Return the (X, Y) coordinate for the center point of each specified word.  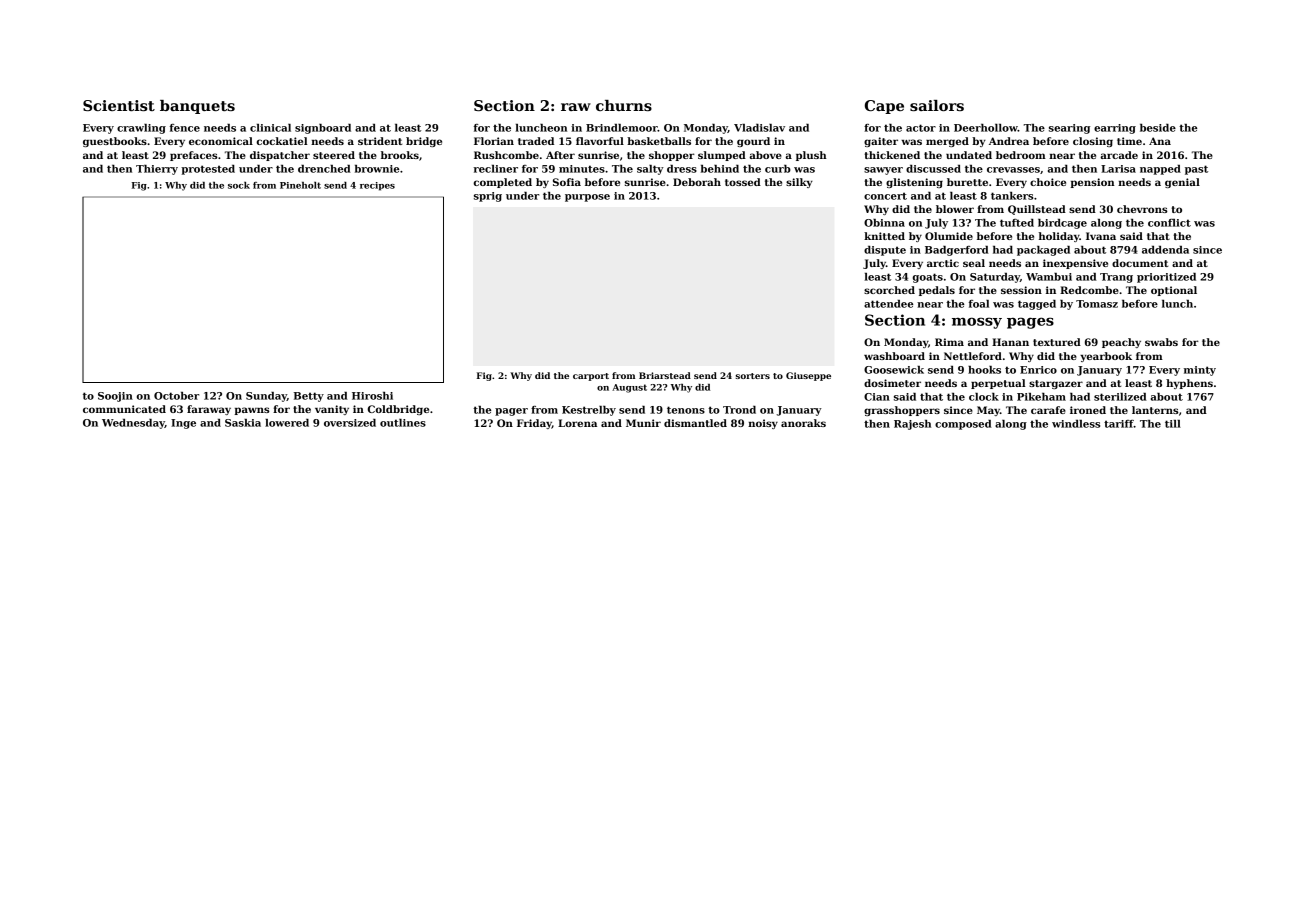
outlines (403, 423)
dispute (885, 251)
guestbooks (115, 142)
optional (1174, 291)
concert (885, 196)
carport (591, 377)
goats (928, 278)
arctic (943, 263)
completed (502, 183)
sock (239, 185)
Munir (643, 423)
